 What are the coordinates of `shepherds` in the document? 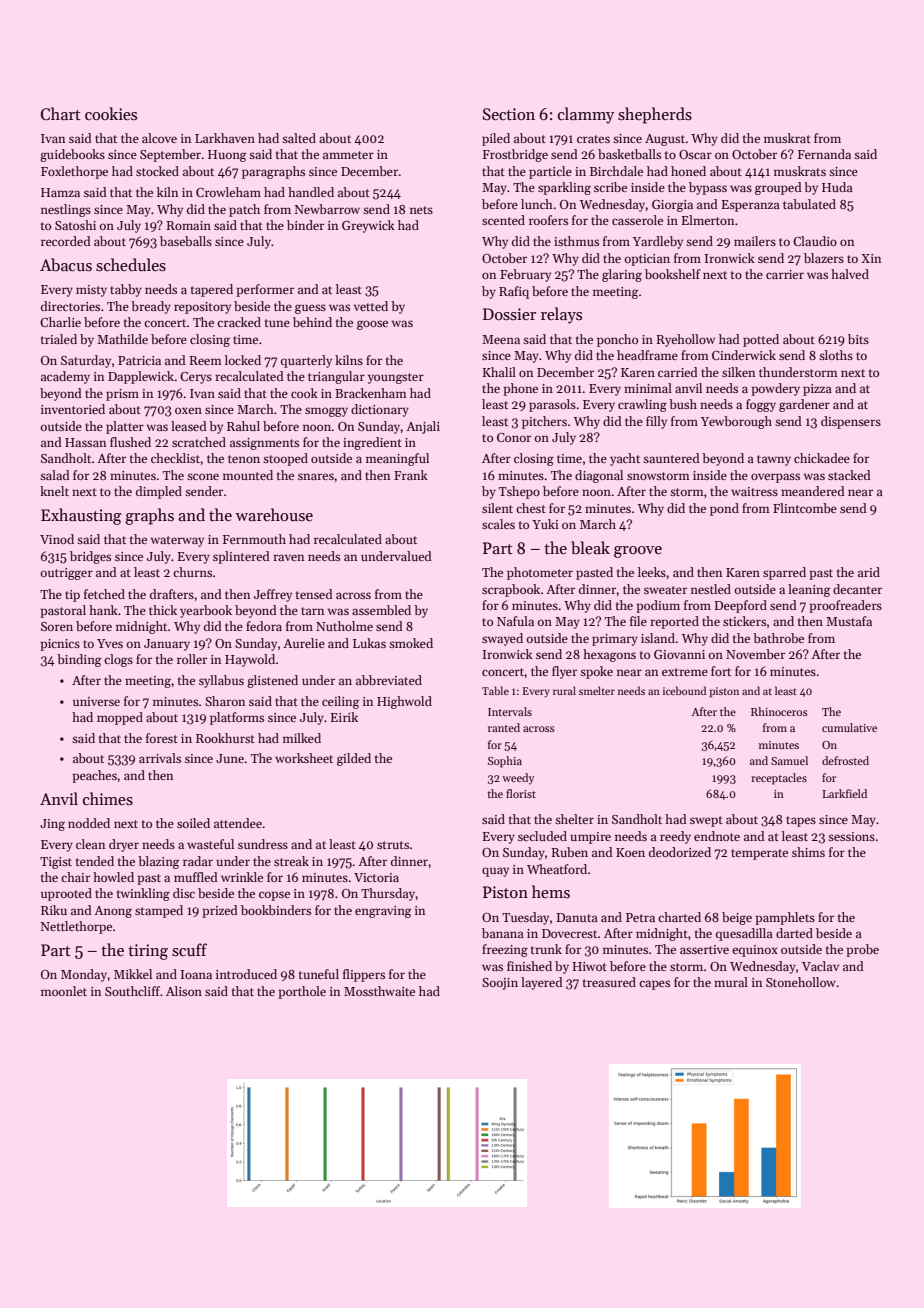 It's located at (655, 115).
